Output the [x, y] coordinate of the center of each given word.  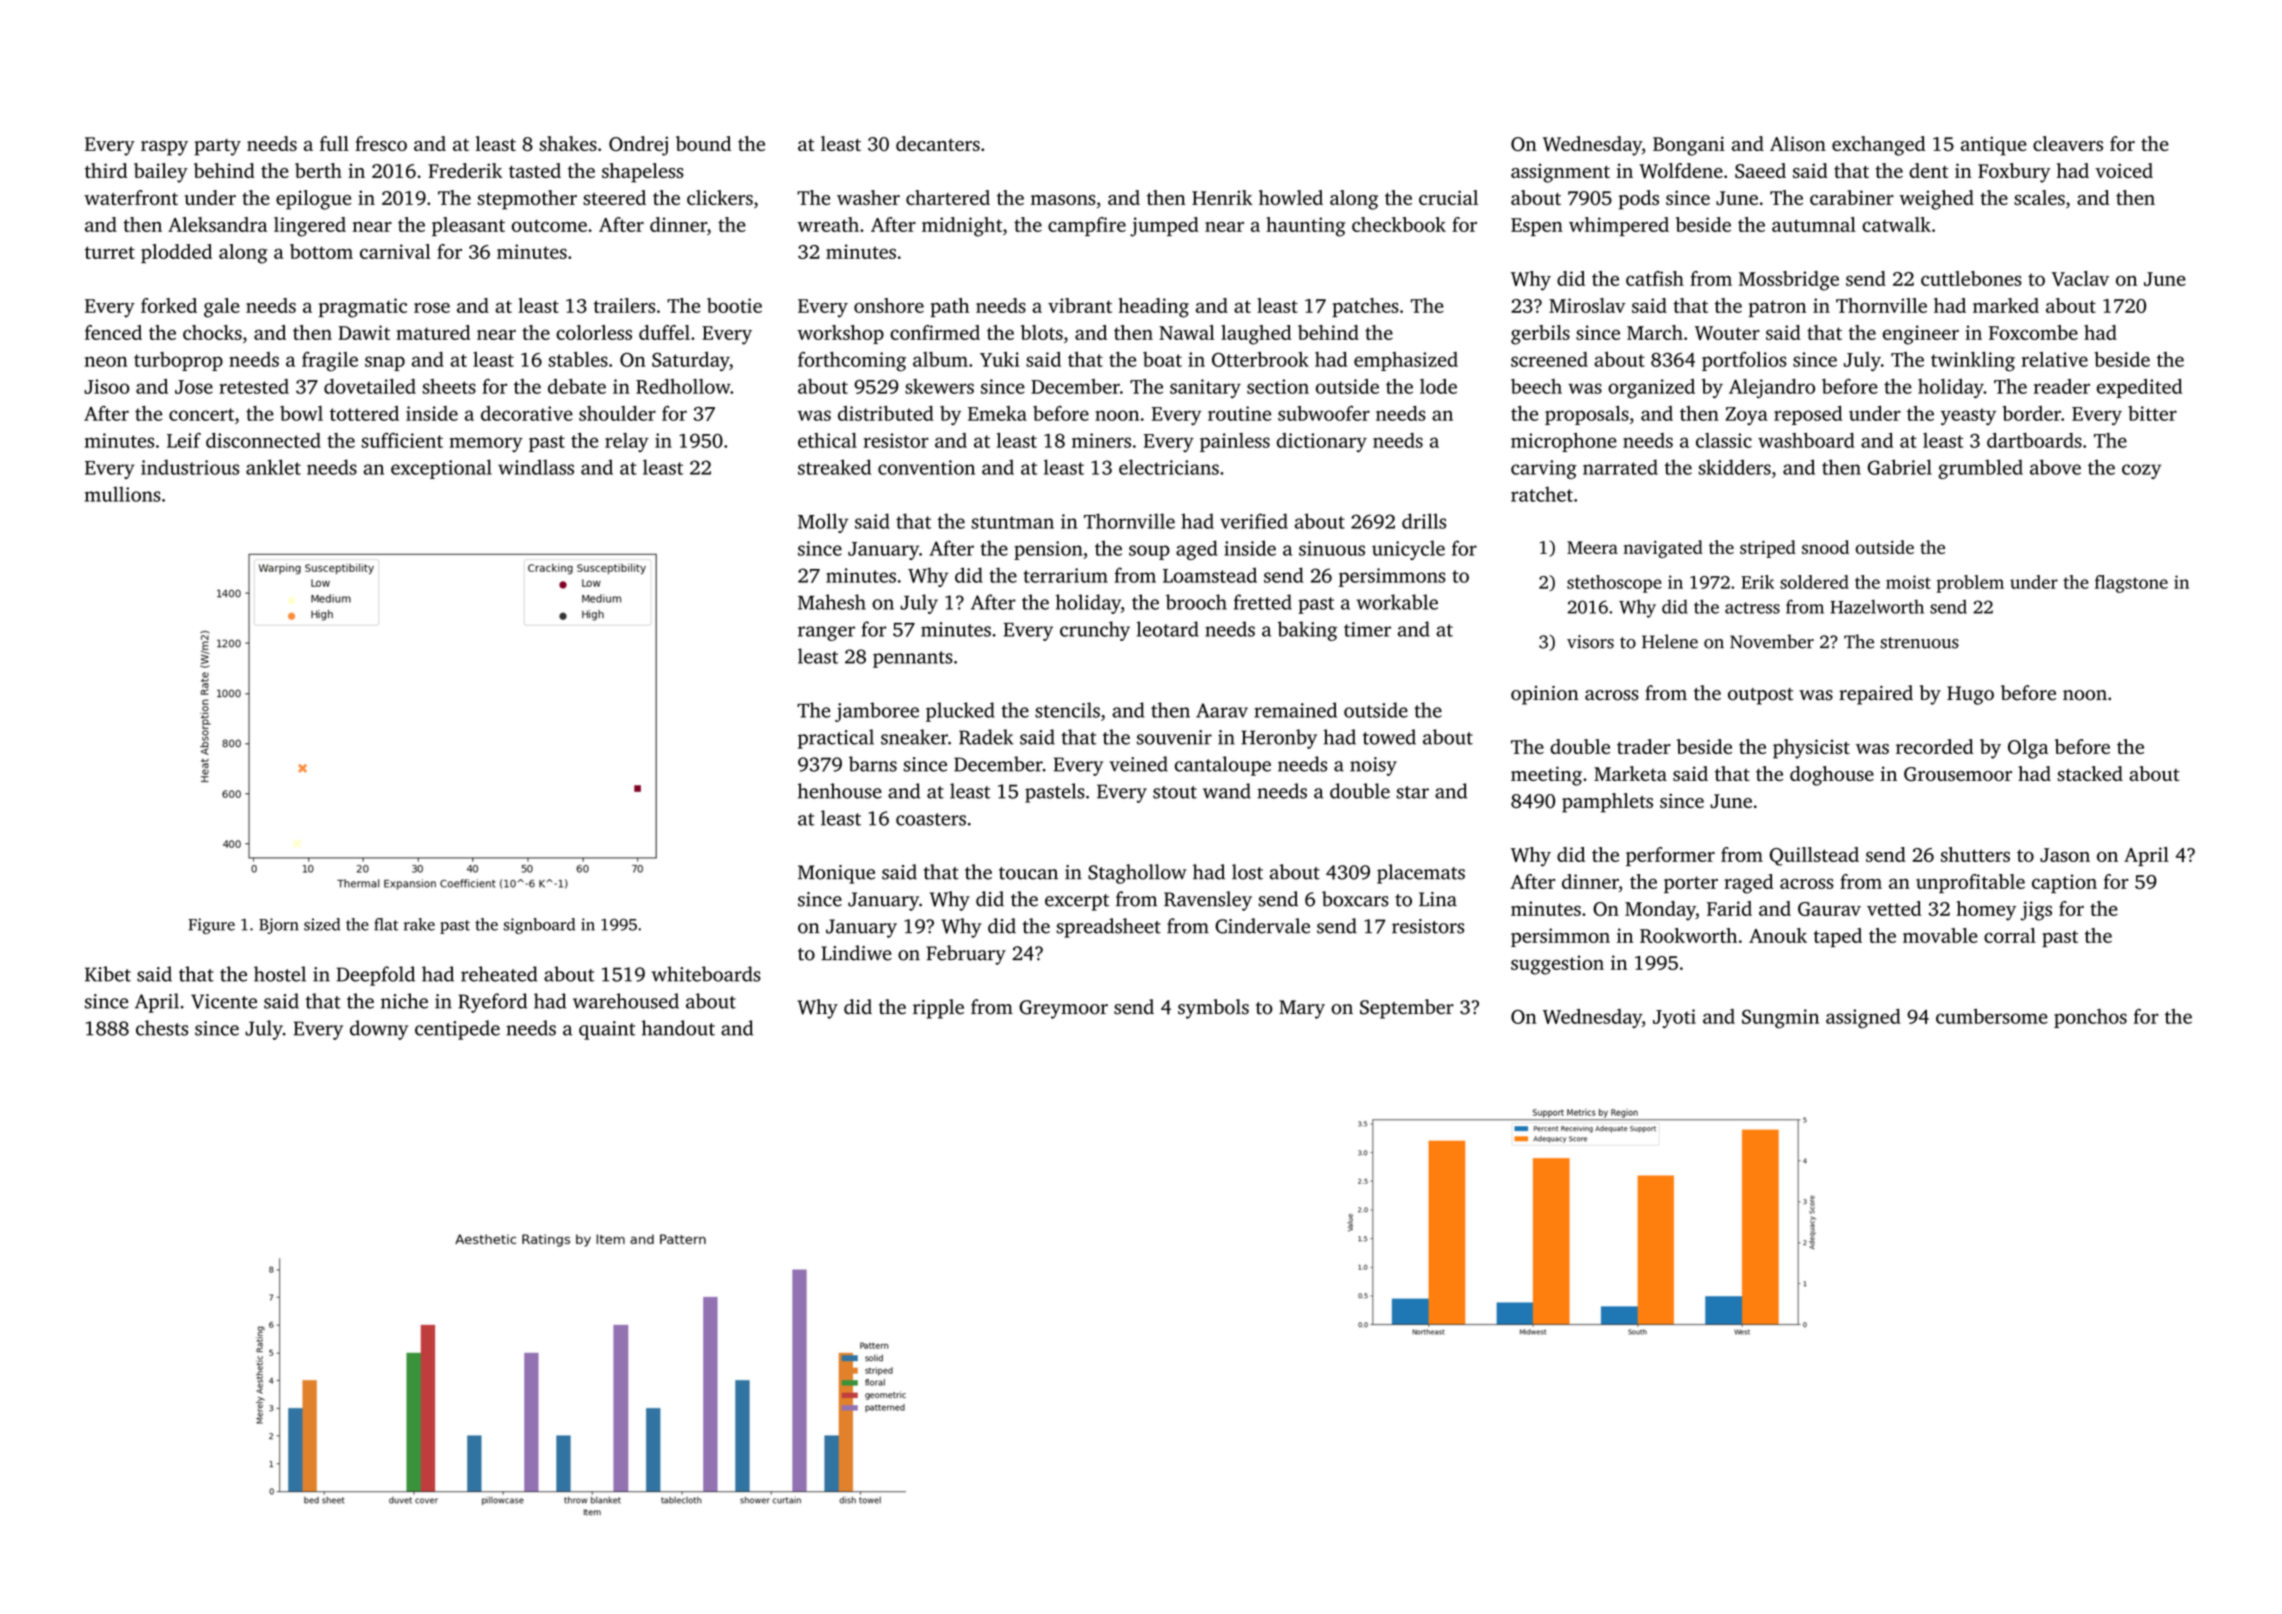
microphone [1564, 442]
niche [404, 1001]
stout [1175, 792]
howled [1291, 197]
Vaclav [2080, 278]
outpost [1760, 696]
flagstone [2131, 584]
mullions [123, 494]
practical [836, 739]
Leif [184, 440]
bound [703, 143]
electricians [1169, 467]
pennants [913, 659]
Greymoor [1063, 1009]
